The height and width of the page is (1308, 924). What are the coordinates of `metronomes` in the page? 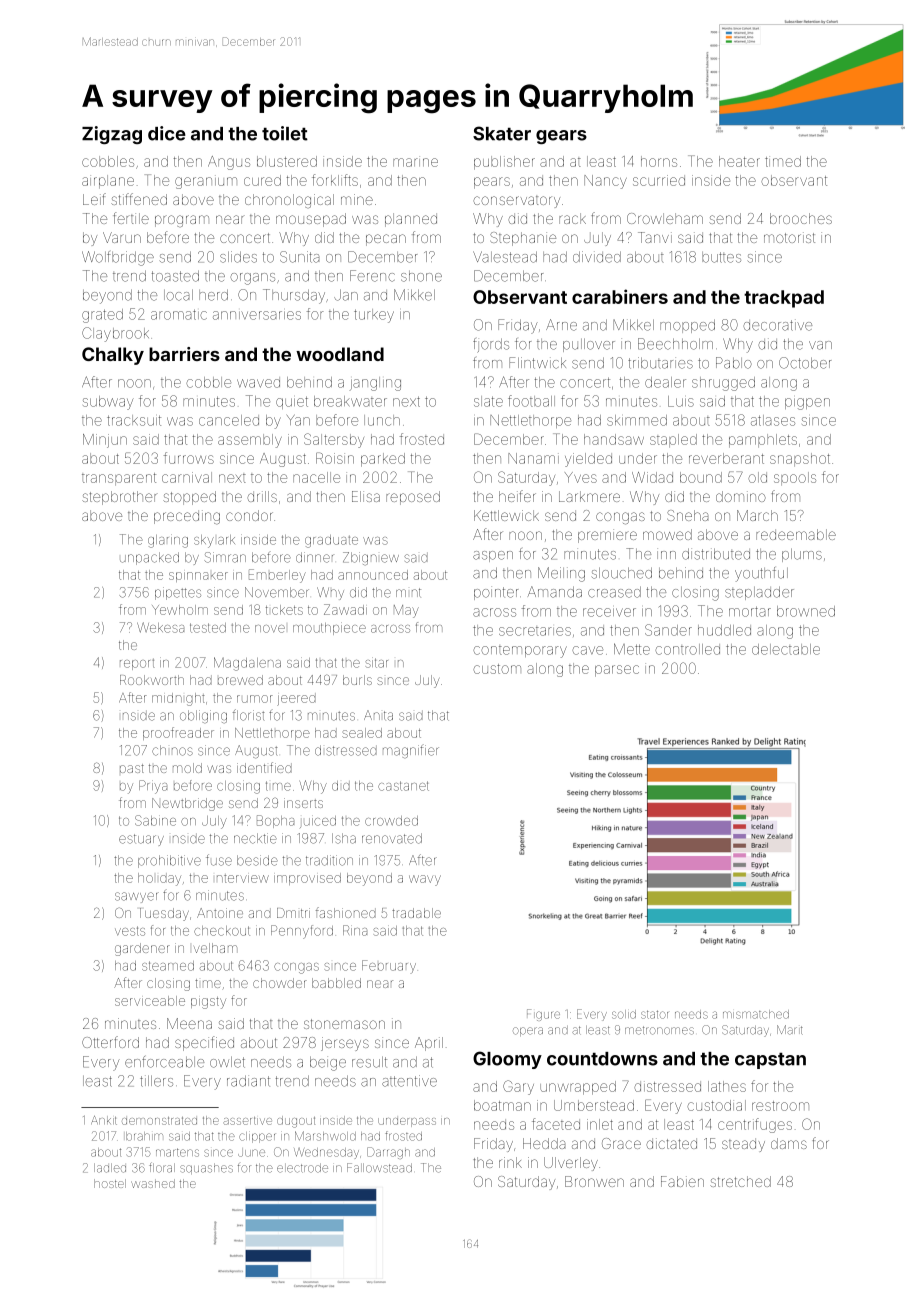 It's located at (659, 1030).
